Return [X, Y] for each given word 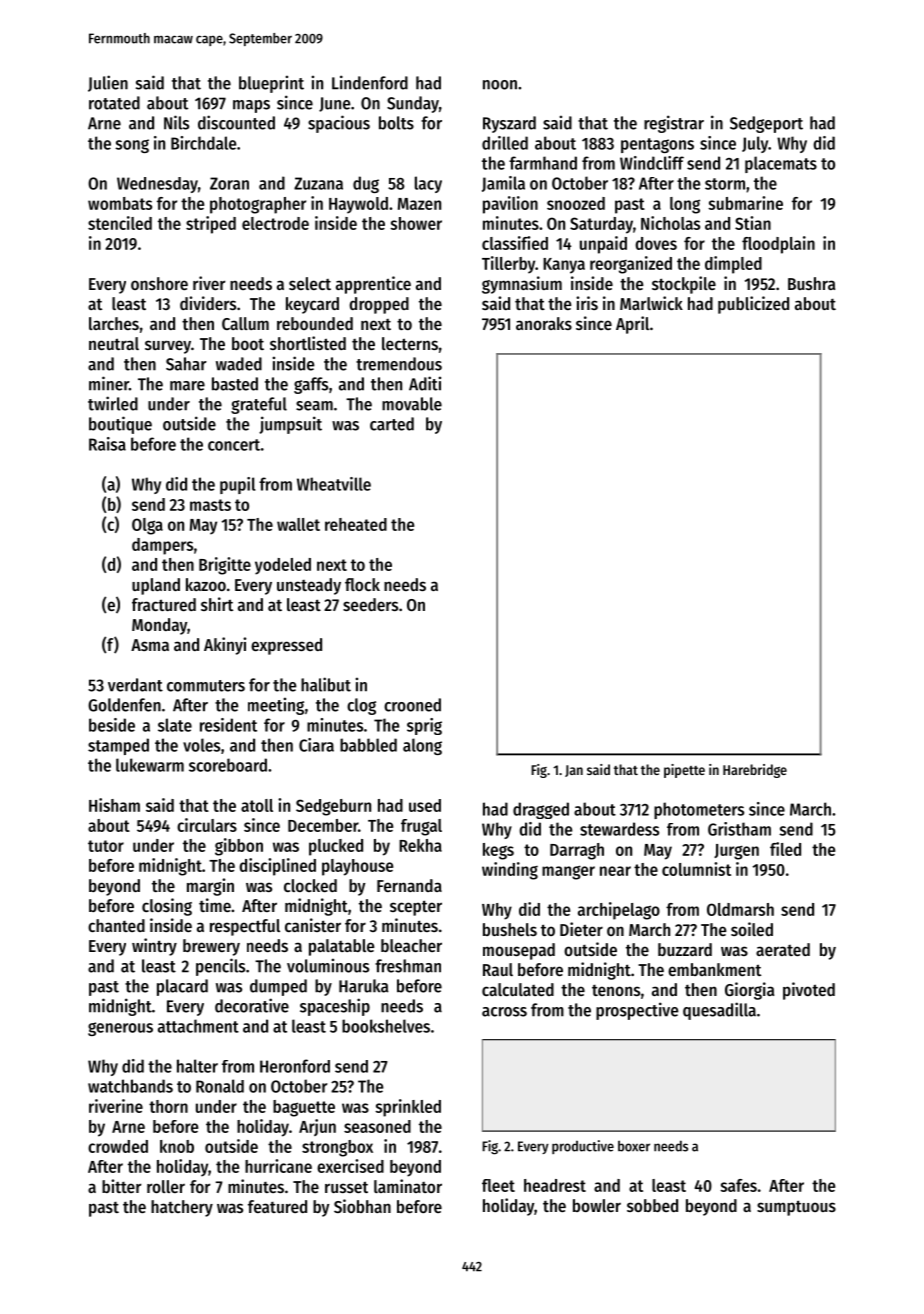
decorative [252, 1005]
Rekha [420, 845]
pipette [684, 771]
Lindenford [370, 82]
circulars [207, 825]
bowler [597, 1205]
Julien [108, 83]
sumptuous [796, 1208]
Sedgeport [766, 124]
